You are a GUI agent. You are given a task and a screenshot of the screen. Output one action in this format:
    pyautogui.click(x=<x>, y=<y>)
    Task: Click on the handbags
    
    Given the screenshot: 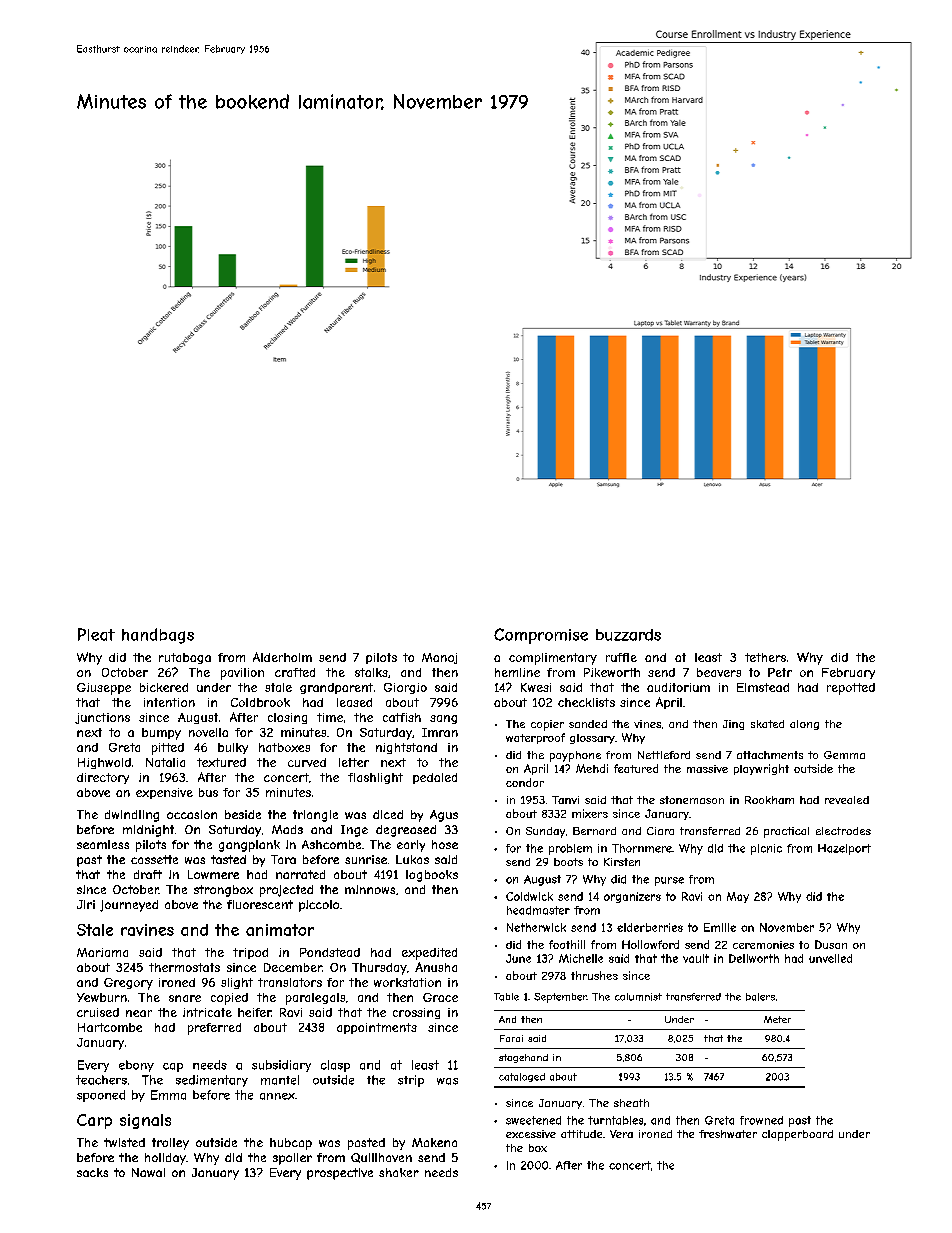 What is the action you would take?
    pyautogui.click(x=158, y=636)
